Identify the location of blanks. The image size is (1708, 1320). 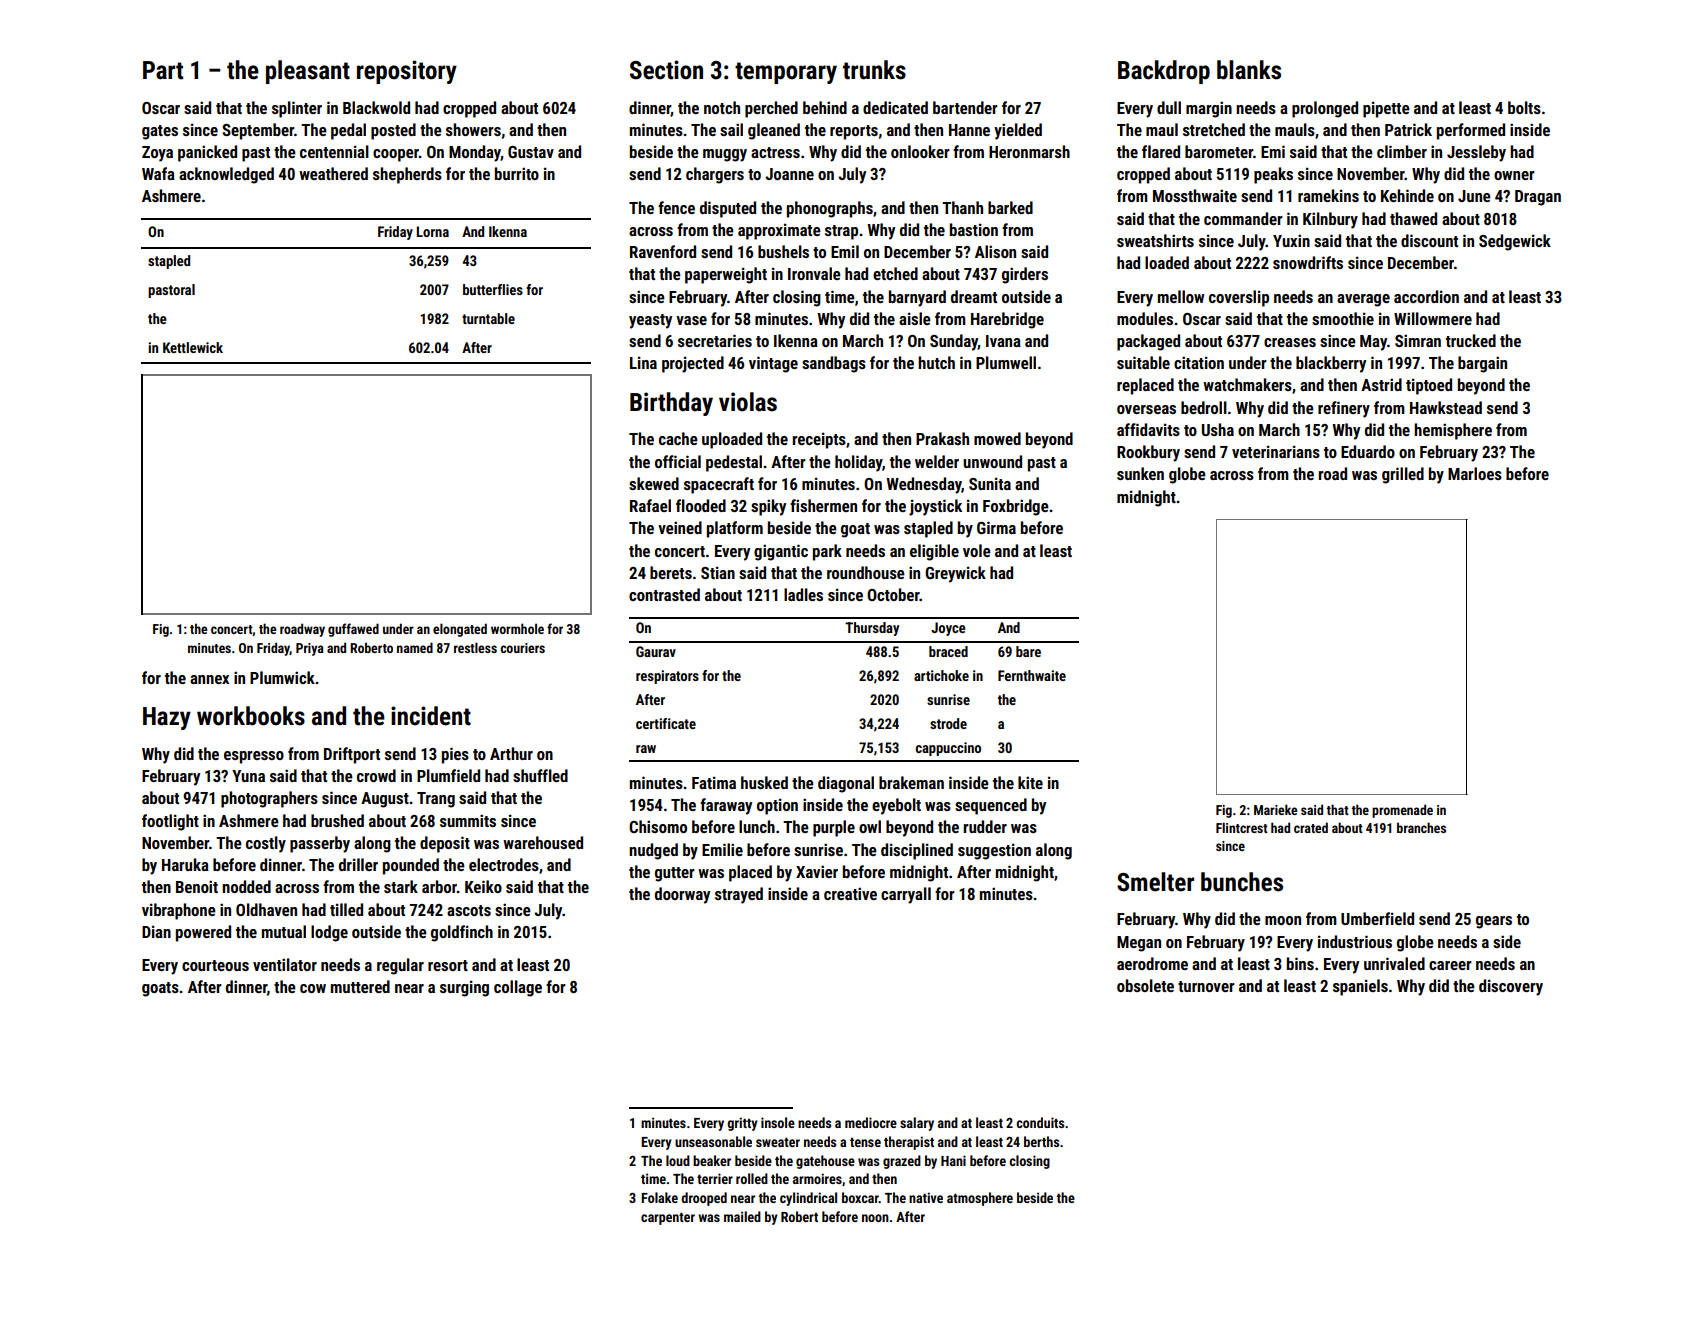
(1249, 70).
